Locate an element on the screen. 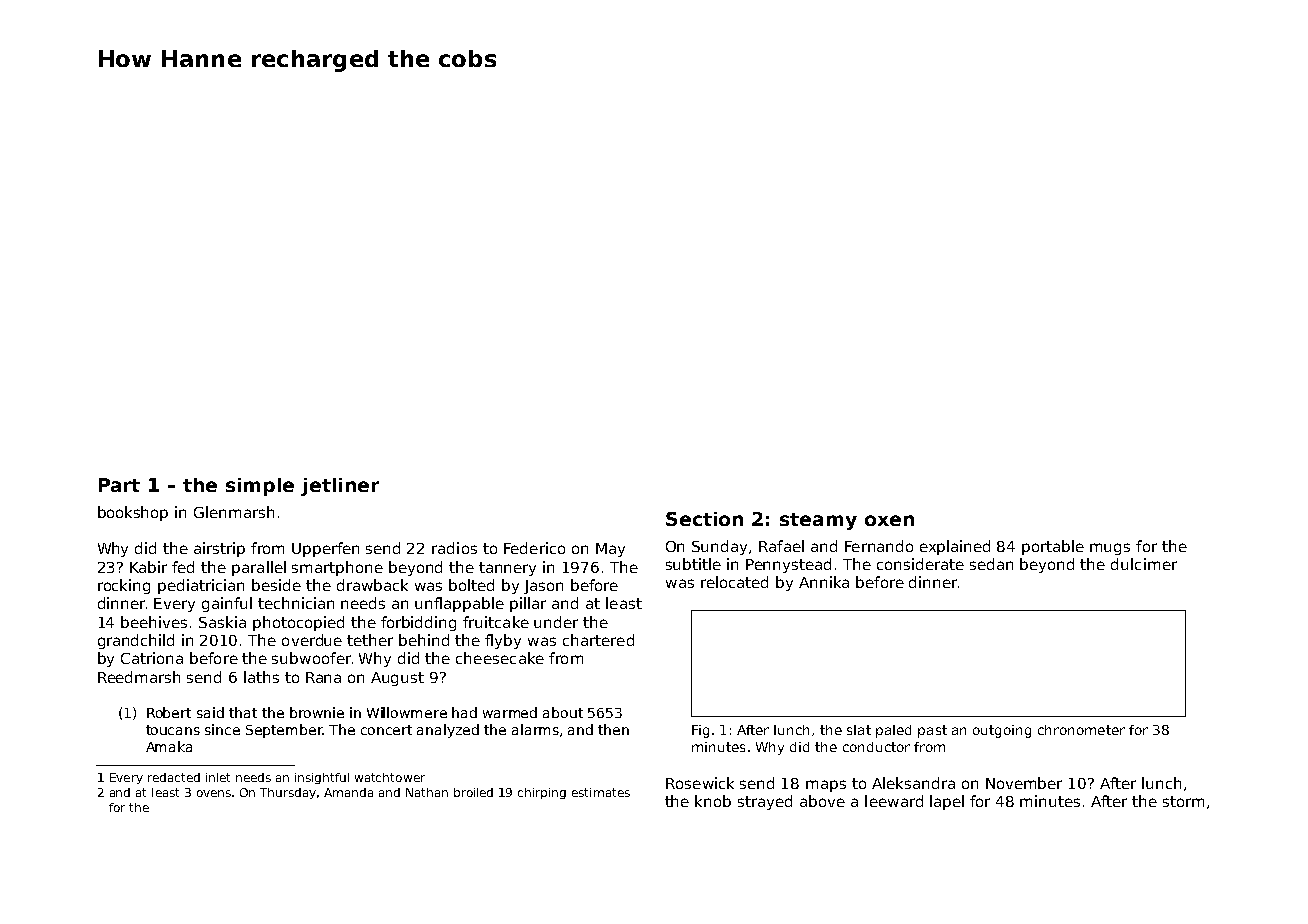 This screenshot has height=924, width=1308. August is located at coordinates (397, 679).
